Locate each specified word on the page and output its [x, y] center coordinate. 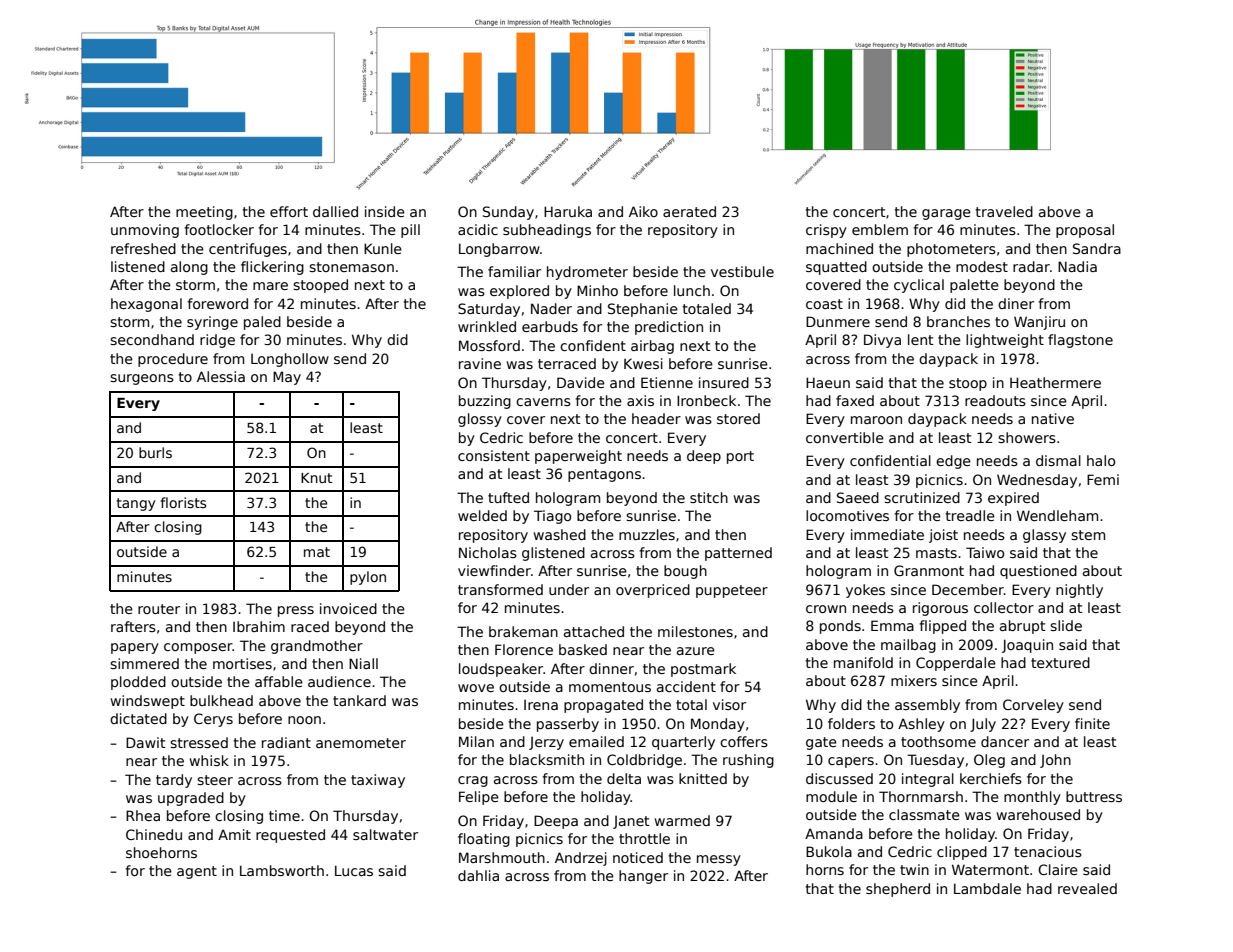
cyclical [919, 286]
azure [696, 651]
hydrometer [587, 273]
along [189, 268]
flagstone [1080, 341]
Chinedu [154, 834]
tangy [136, 504]
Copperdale [956, 664]
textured [1060, 662]
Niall [363, 663]
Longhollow [290, 360]
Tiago [552, 517]
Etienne [667, 382]
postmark [703, 670]
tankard [359, 700]
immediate [887, 534]
